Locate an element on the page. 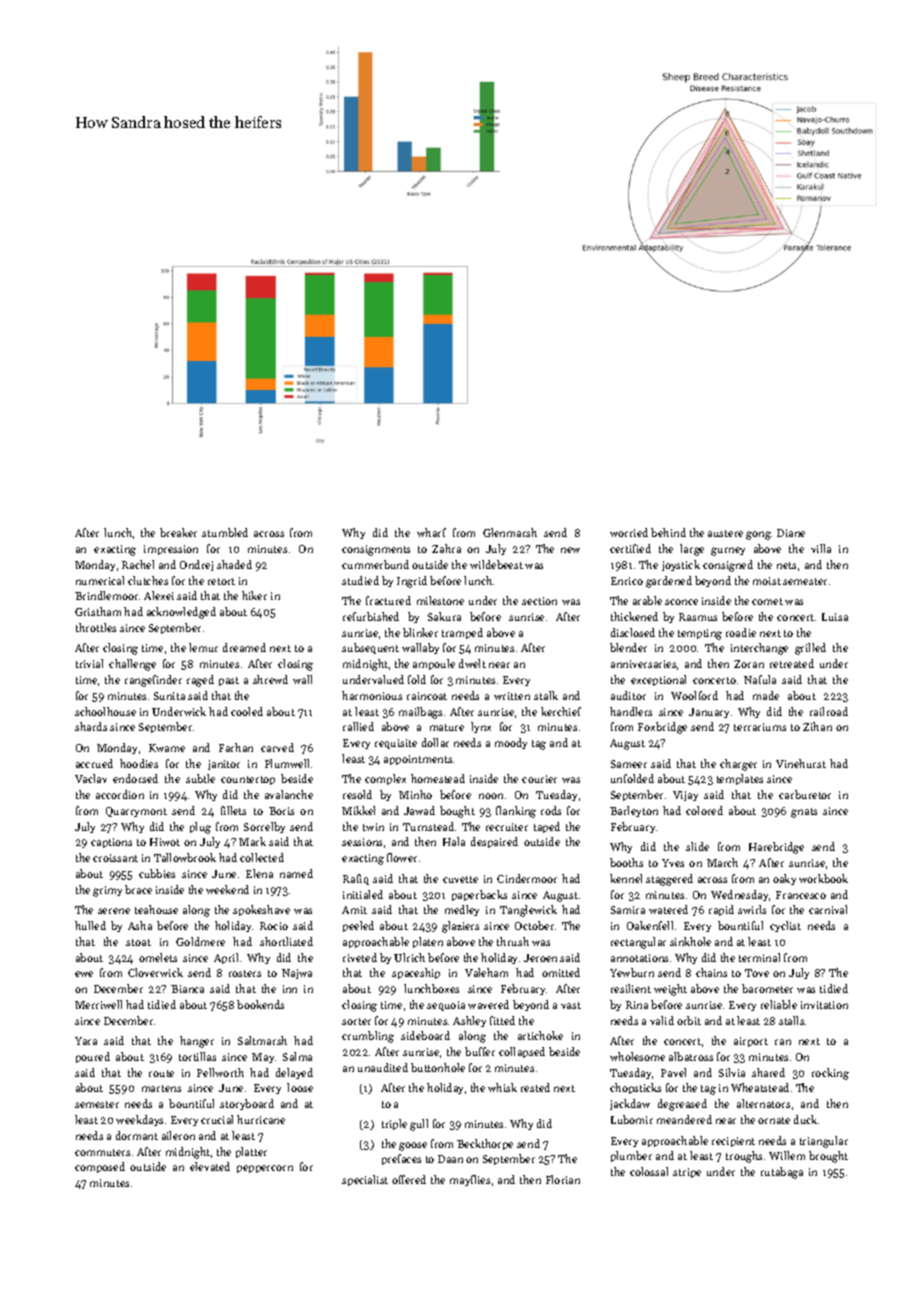 The height and width of the document is (1308, 924). gong is located at coordinates (758, 535).
